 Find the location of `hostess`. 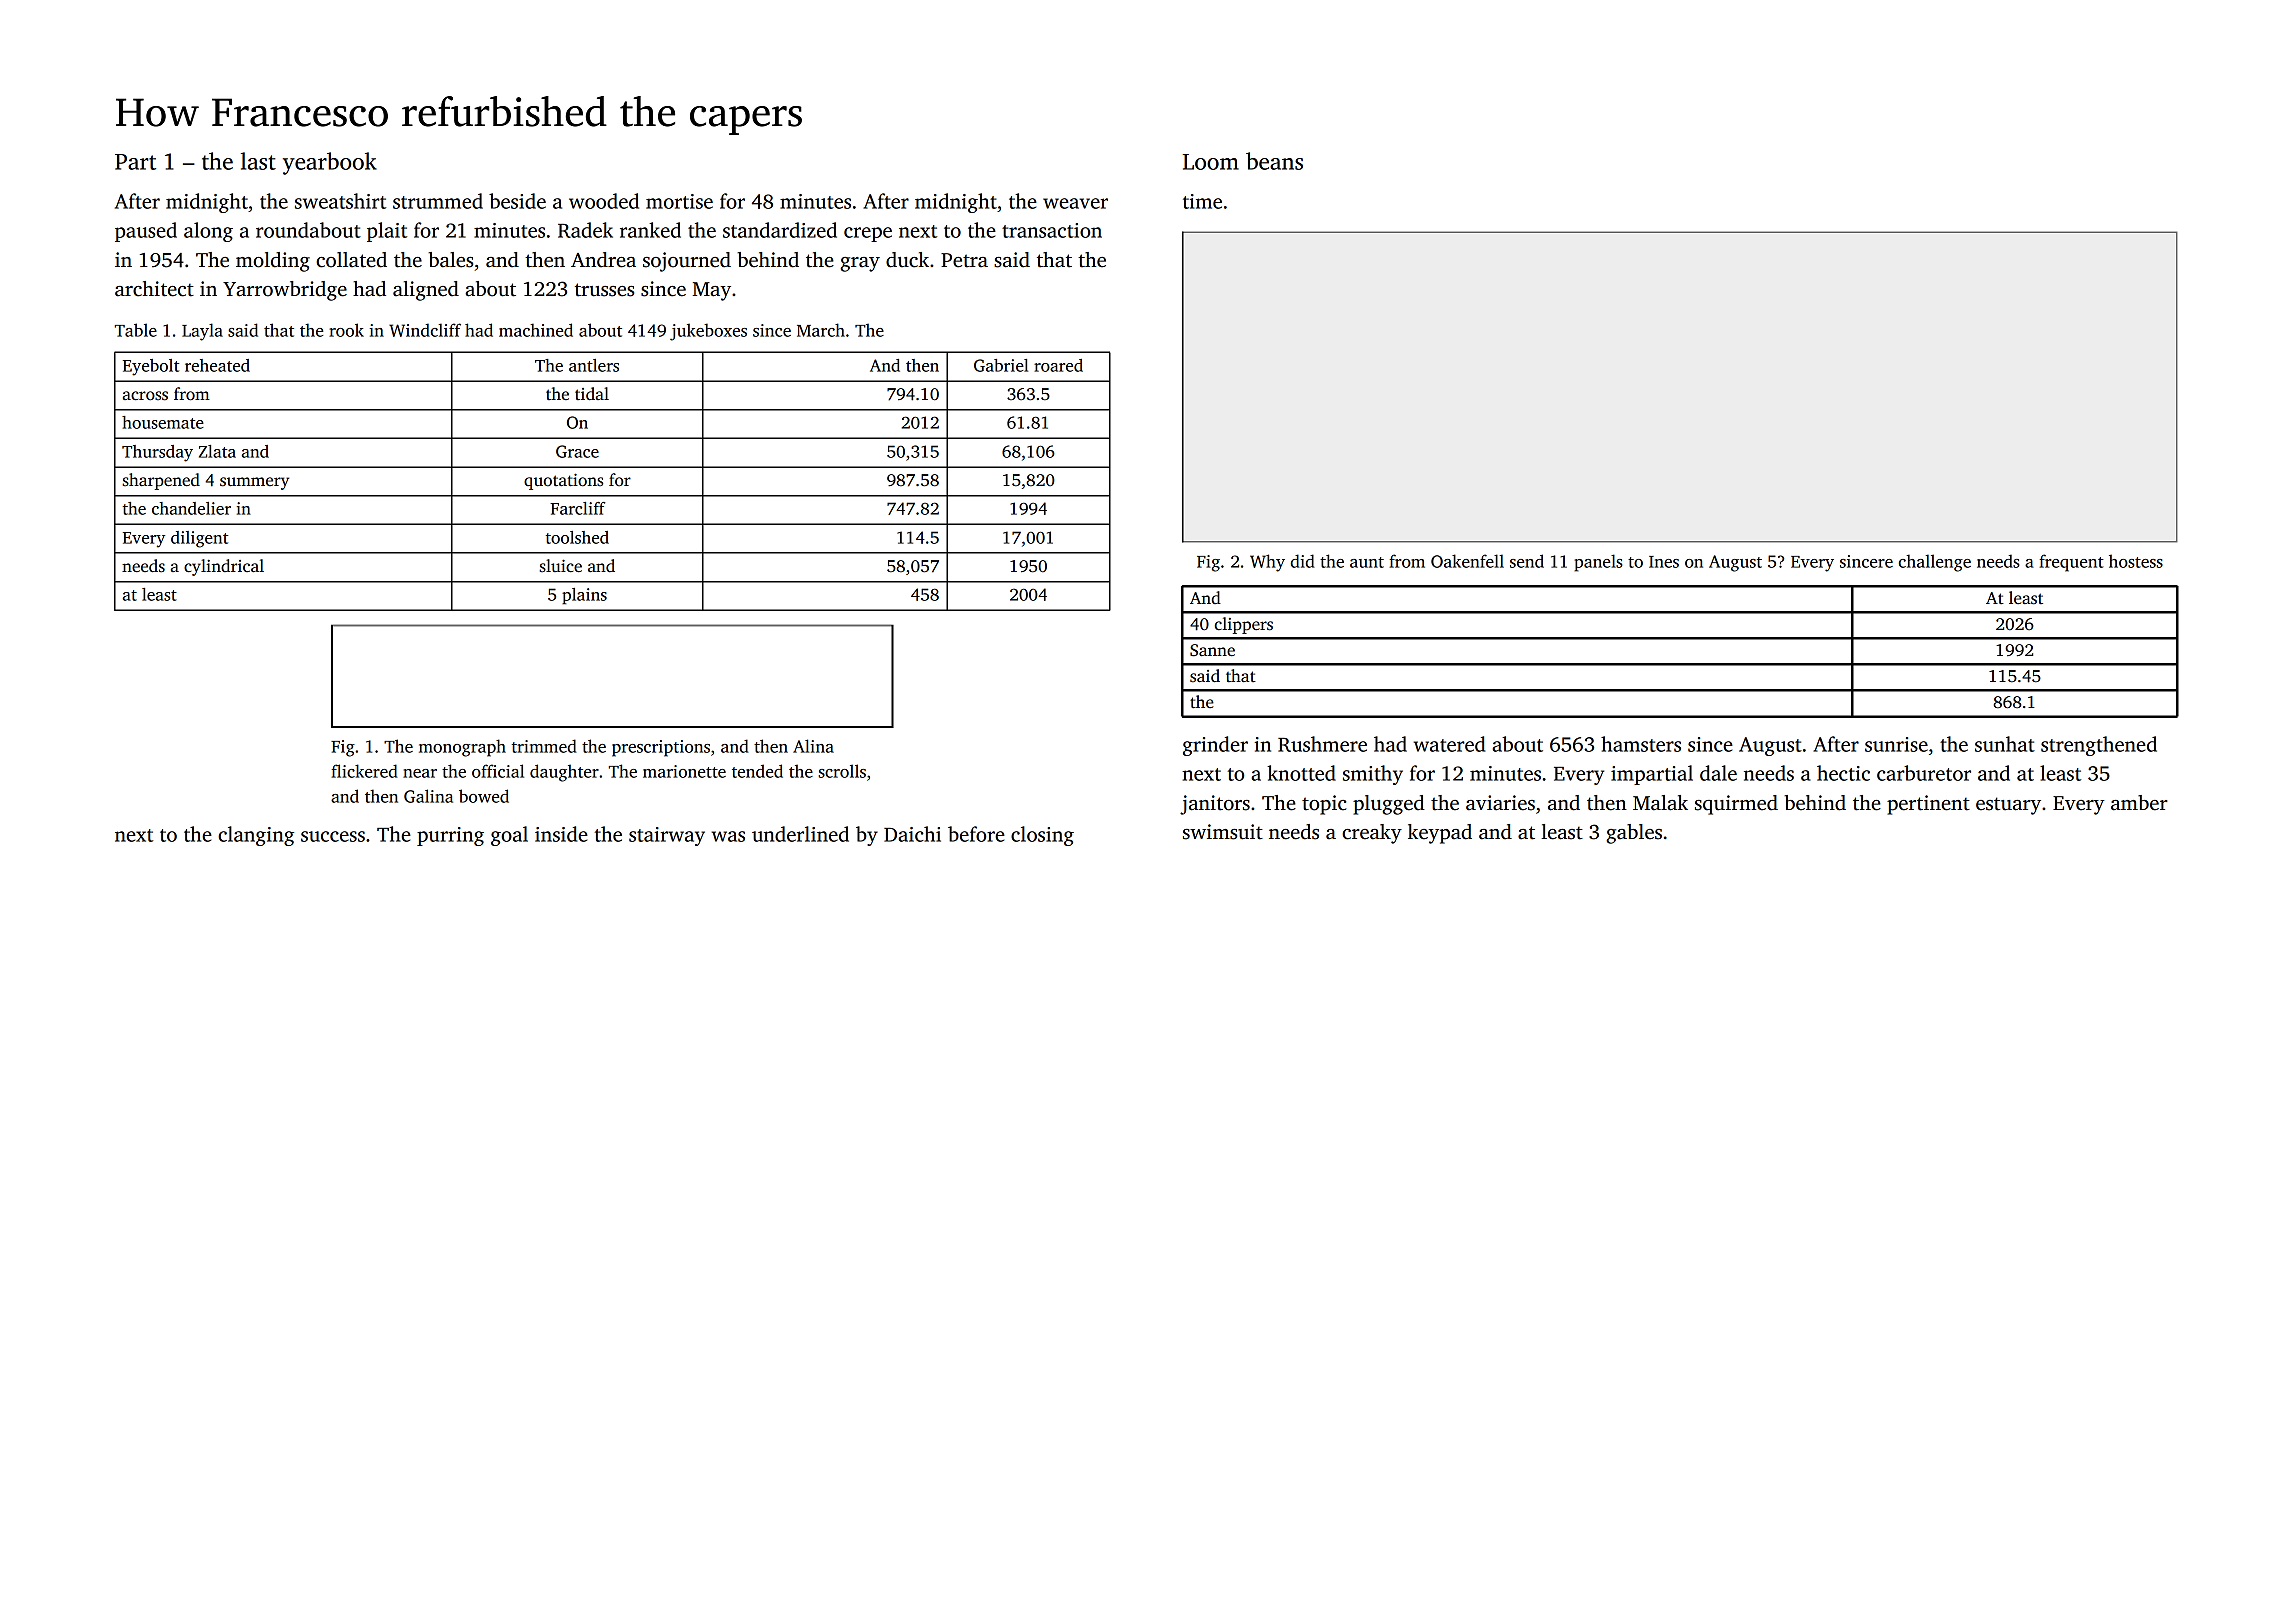

hostess is located at coordinates (2136, 561).
